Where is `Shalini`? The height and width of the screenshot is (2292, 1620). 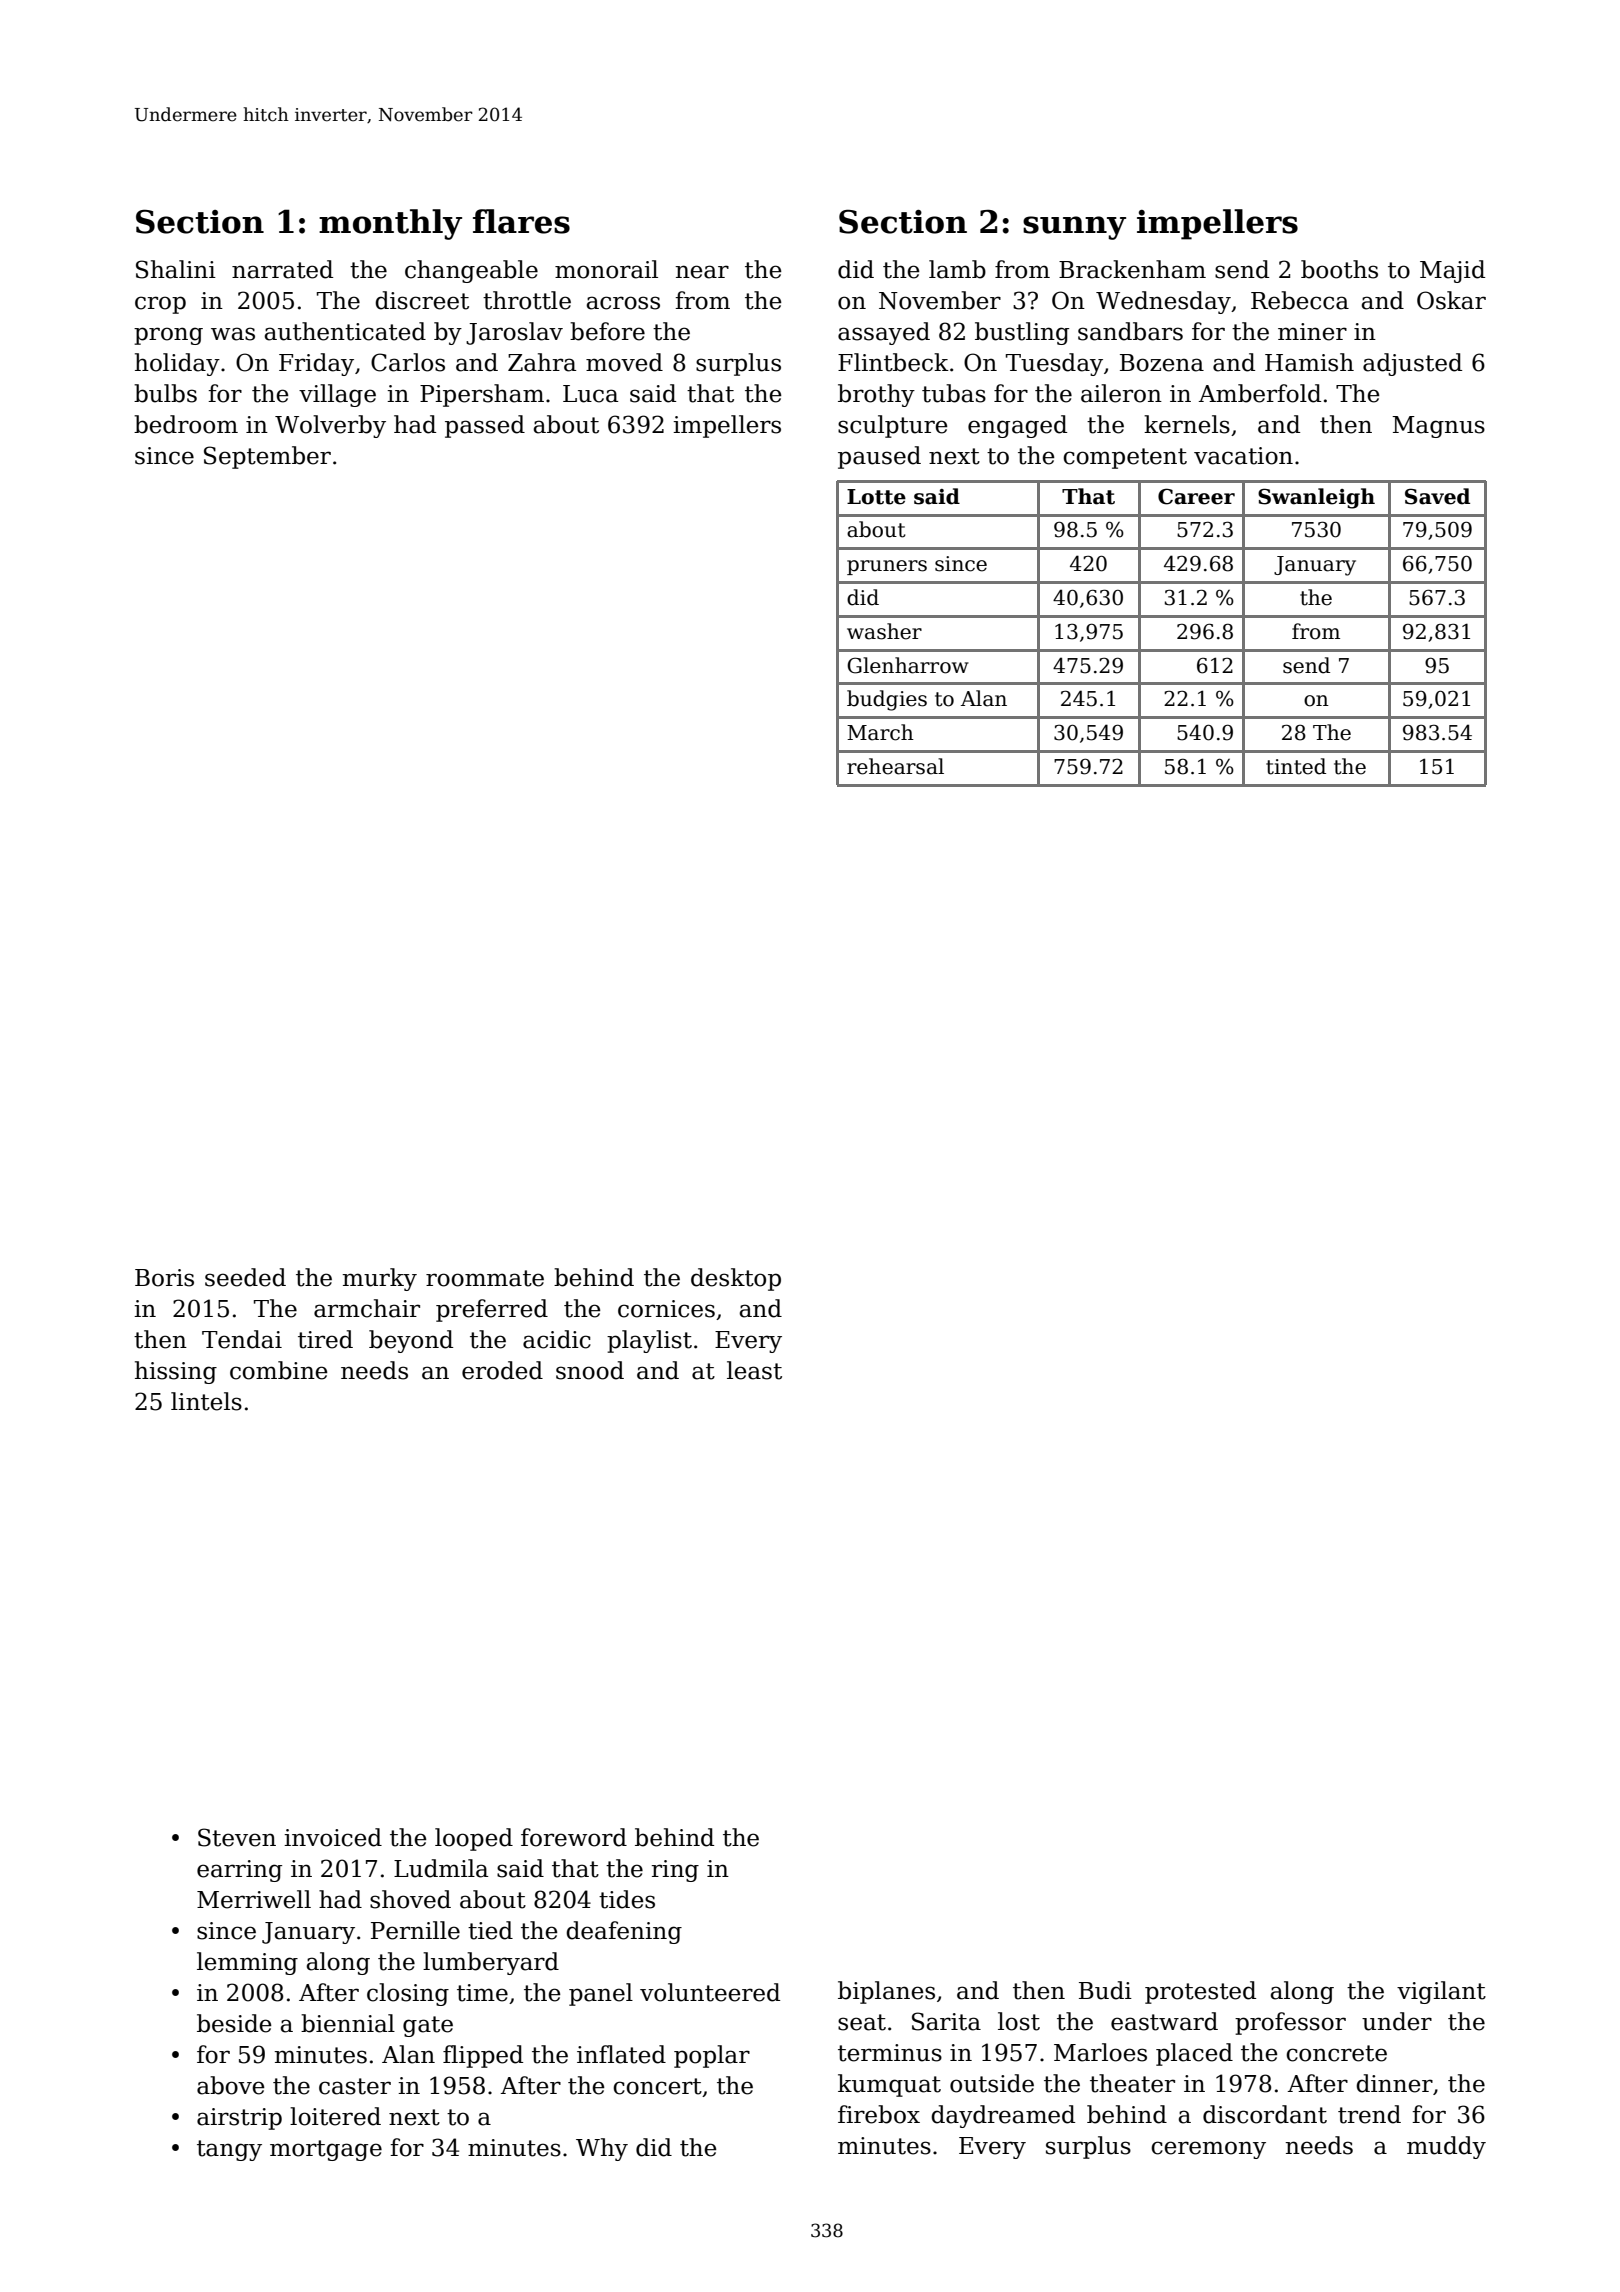
Shalini is located at coordinates (176, 269).
